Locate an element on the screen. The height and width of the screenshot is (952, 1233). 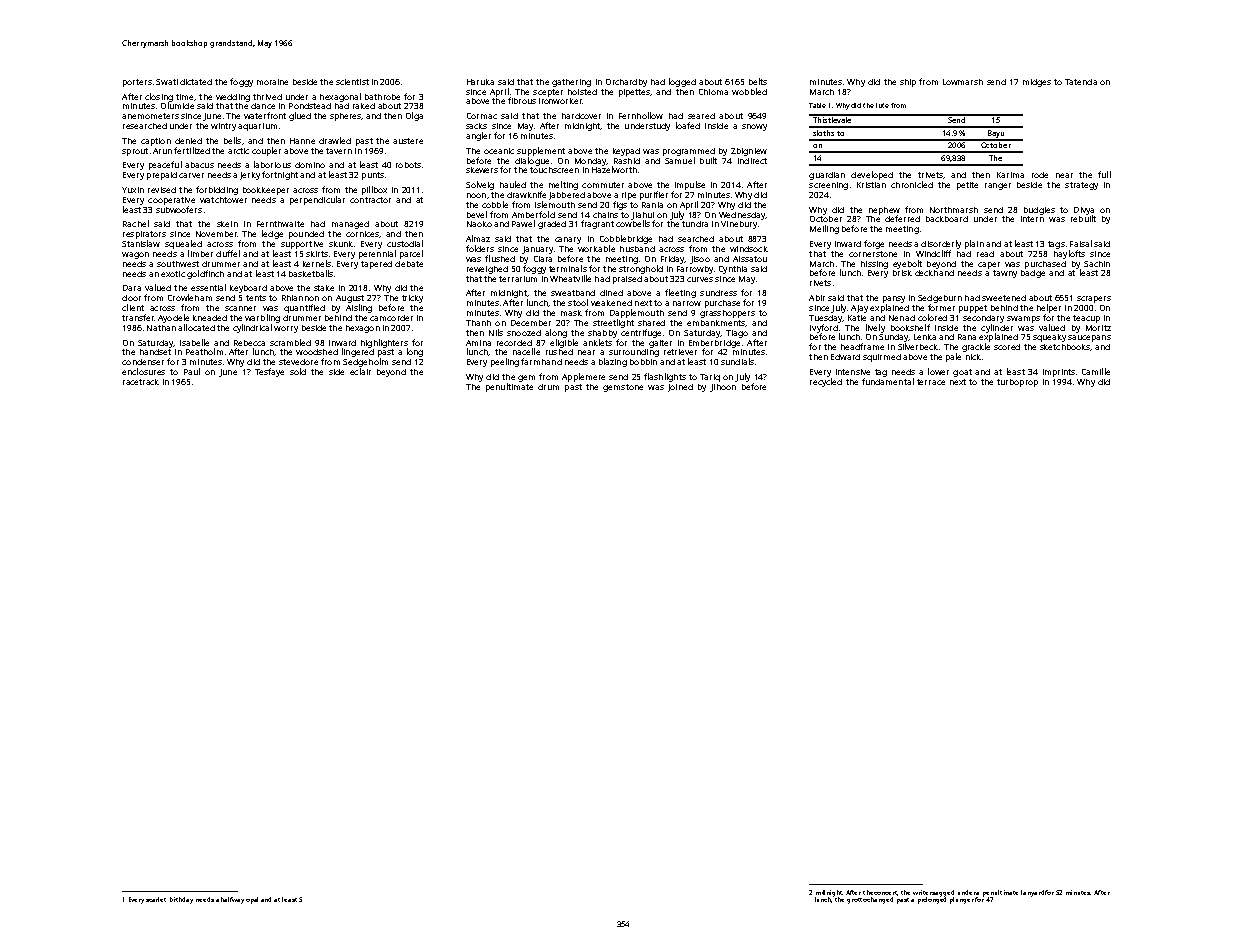
scarlet is located at coordinates (156, 899).
